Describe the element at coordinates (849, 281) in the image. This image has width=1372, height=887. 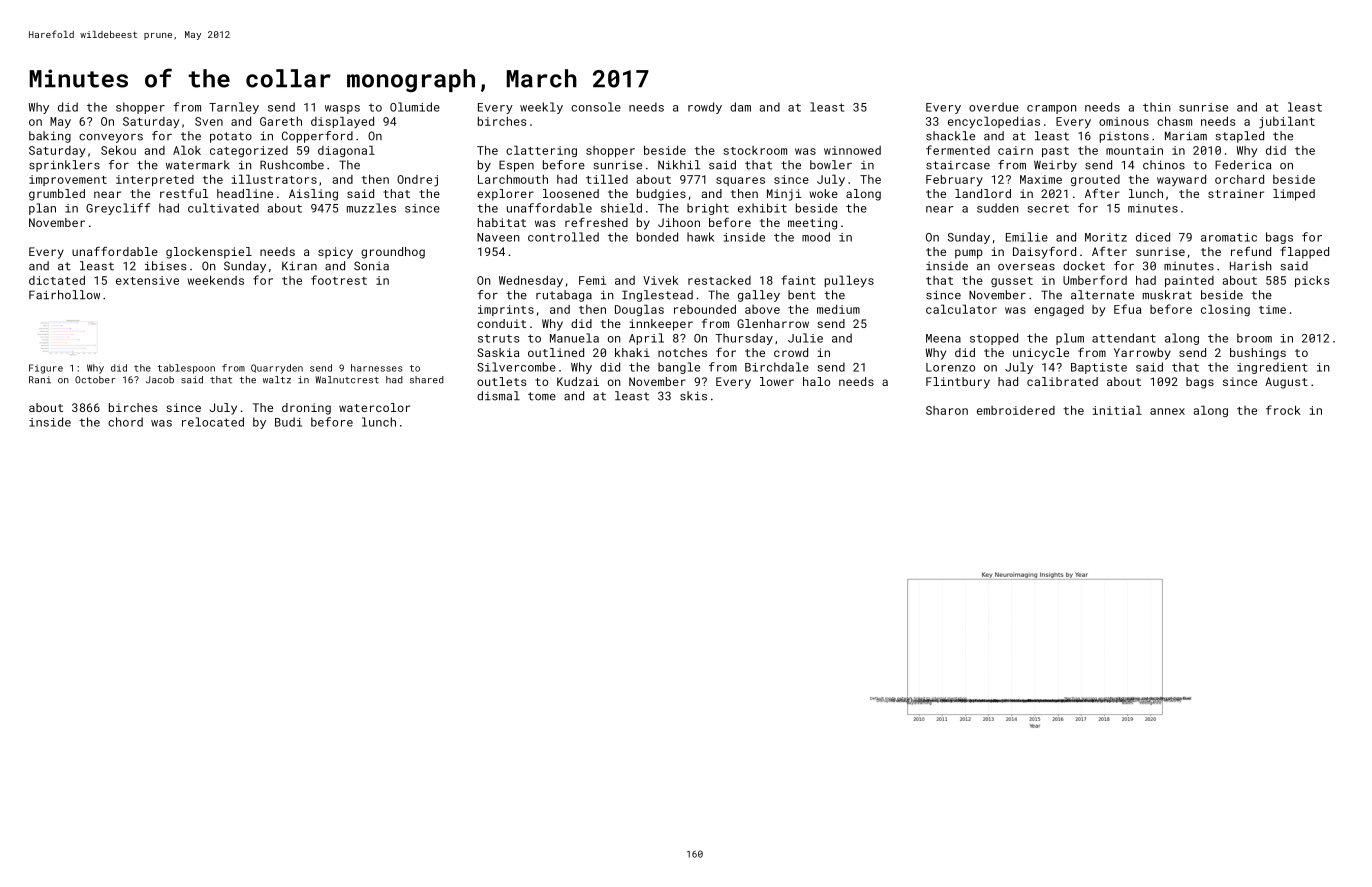
I see `pulleys` at that location.
